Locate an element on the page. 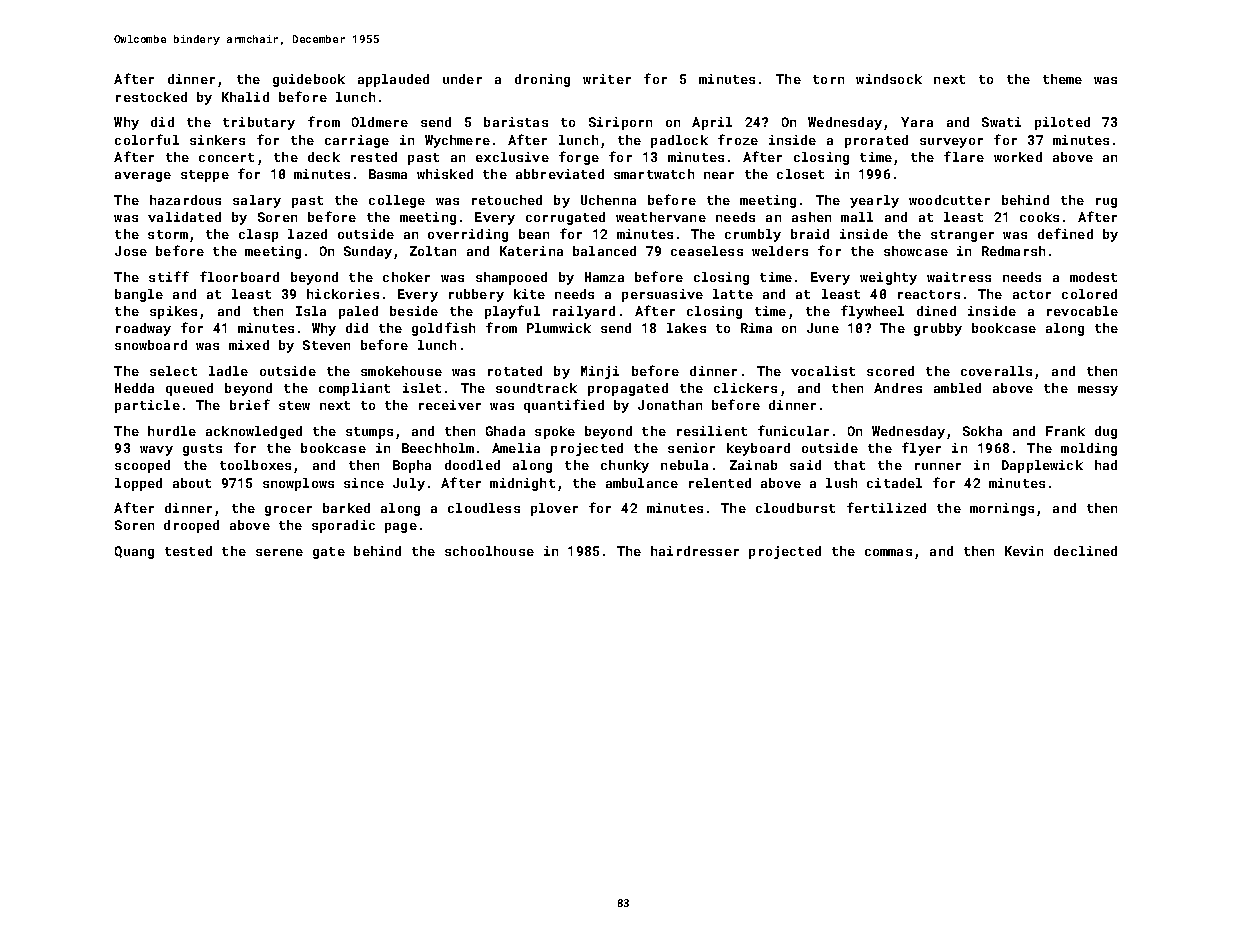  theme is located at coordinates (1062, 79).
